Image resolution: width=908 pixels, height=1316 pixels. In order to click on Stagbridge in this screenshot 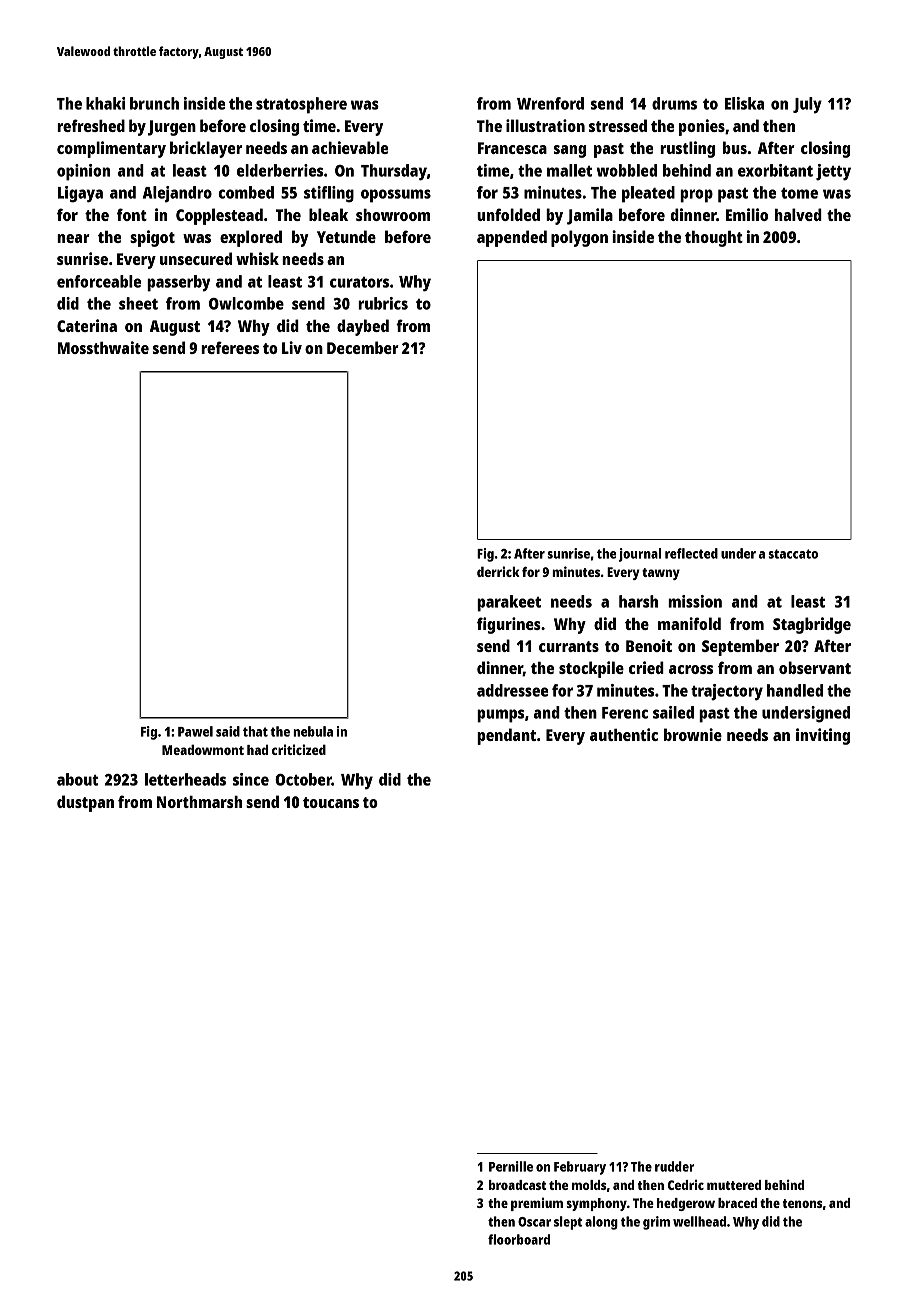, I will do `click(812, 625)`.
